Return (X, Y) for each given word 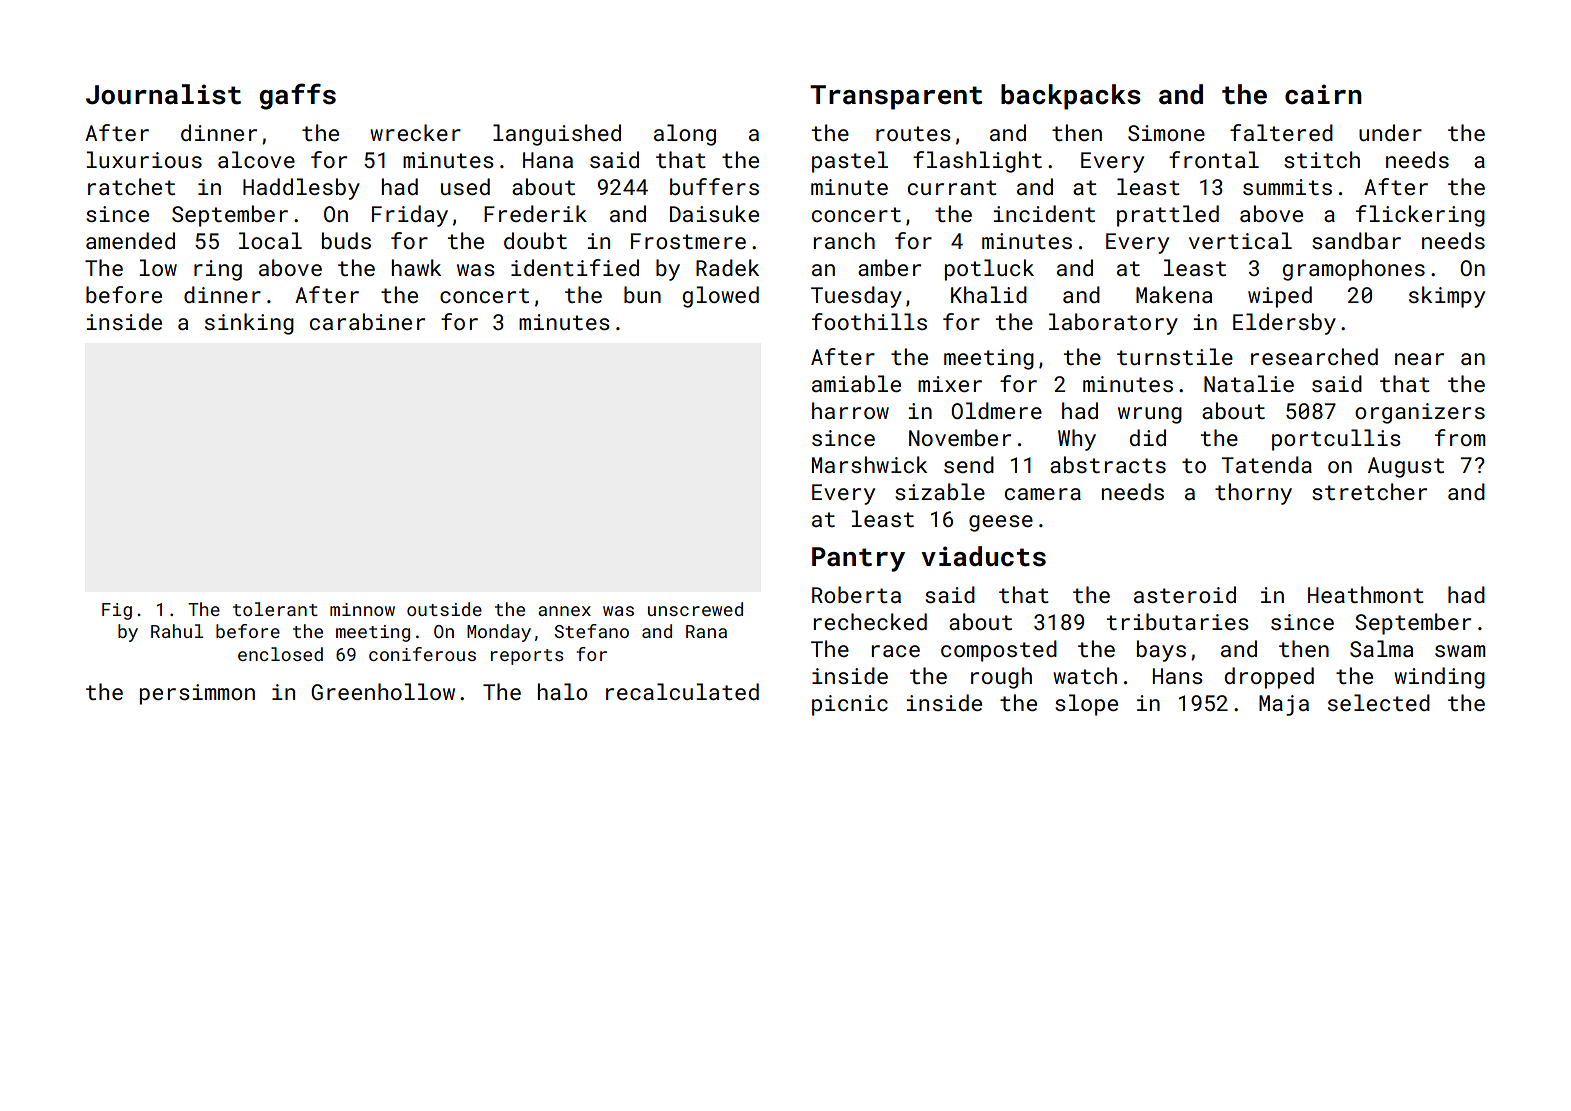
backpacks (1071, 97)
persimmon (197, 694)
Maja (1284, 705)
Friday (410, 216)
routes (913, 133)
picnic (850, 705)
